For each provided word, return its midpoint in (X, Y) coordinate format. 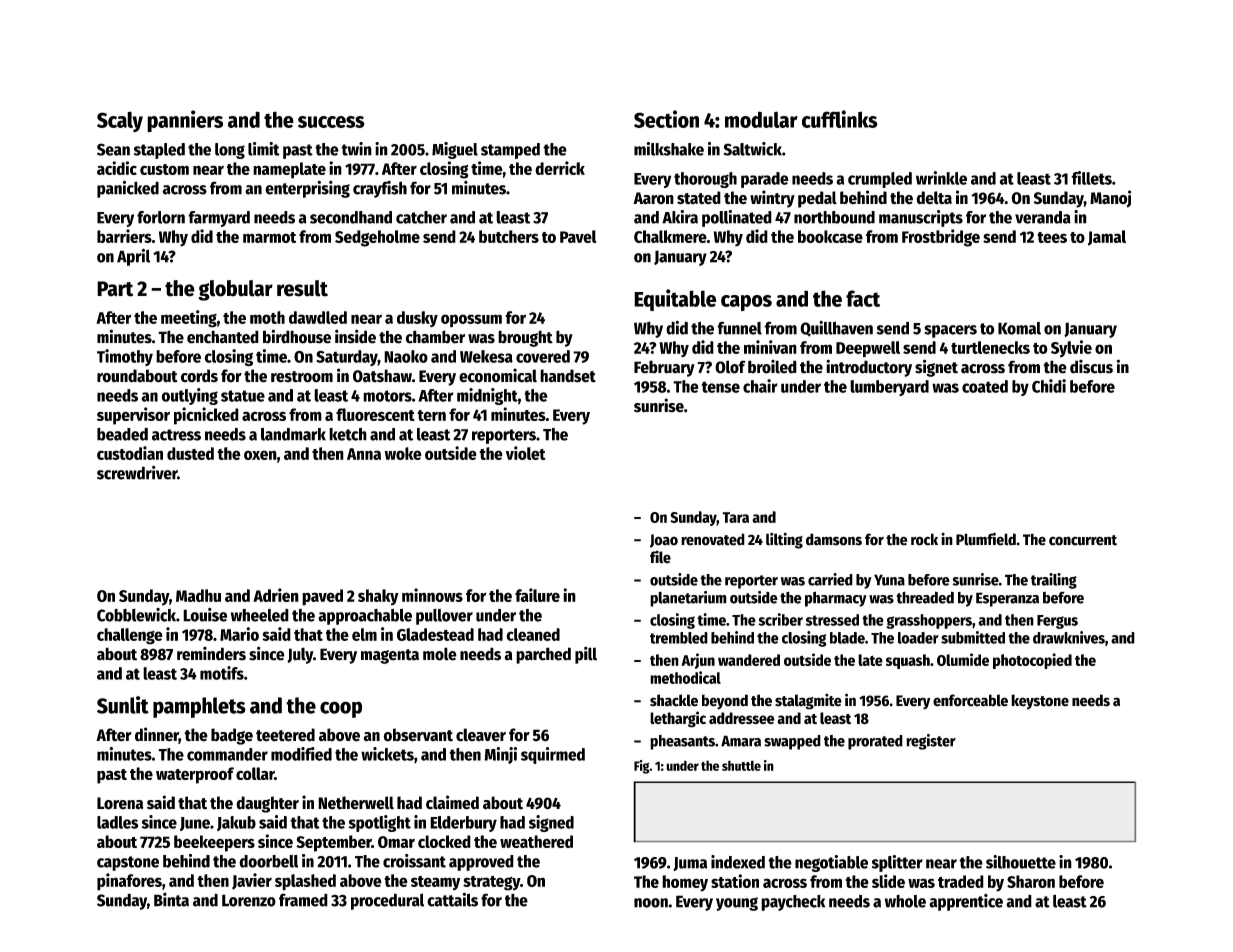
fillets (1091, 178)
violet (526, 453)
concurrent (1083, 540)
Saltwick (753, 149)
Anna (364, 454)
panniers (185, 121)
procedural (387, 901)
